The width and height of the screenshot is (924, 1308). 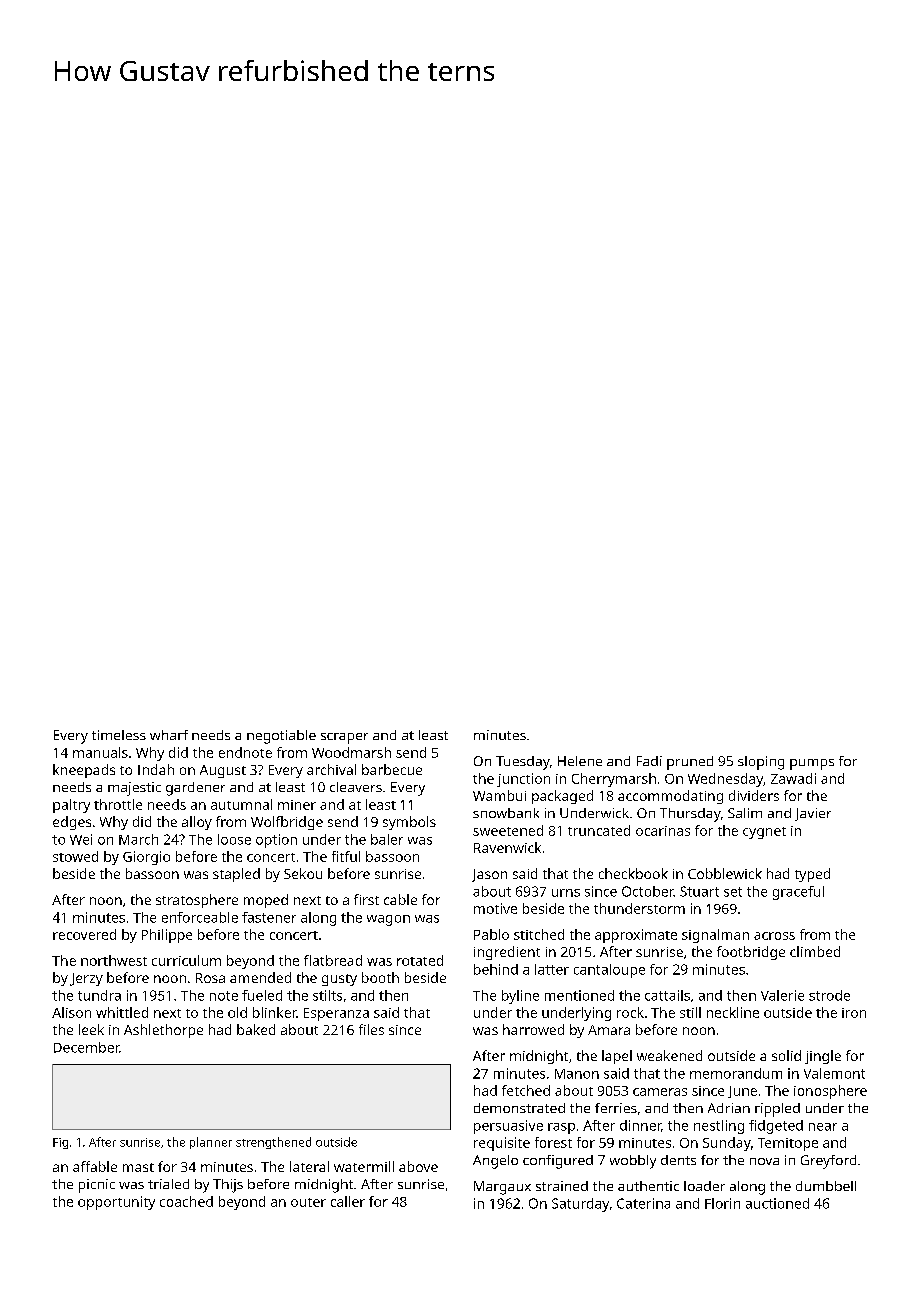 I want to click on approximate, so click(x=636, y=936).
